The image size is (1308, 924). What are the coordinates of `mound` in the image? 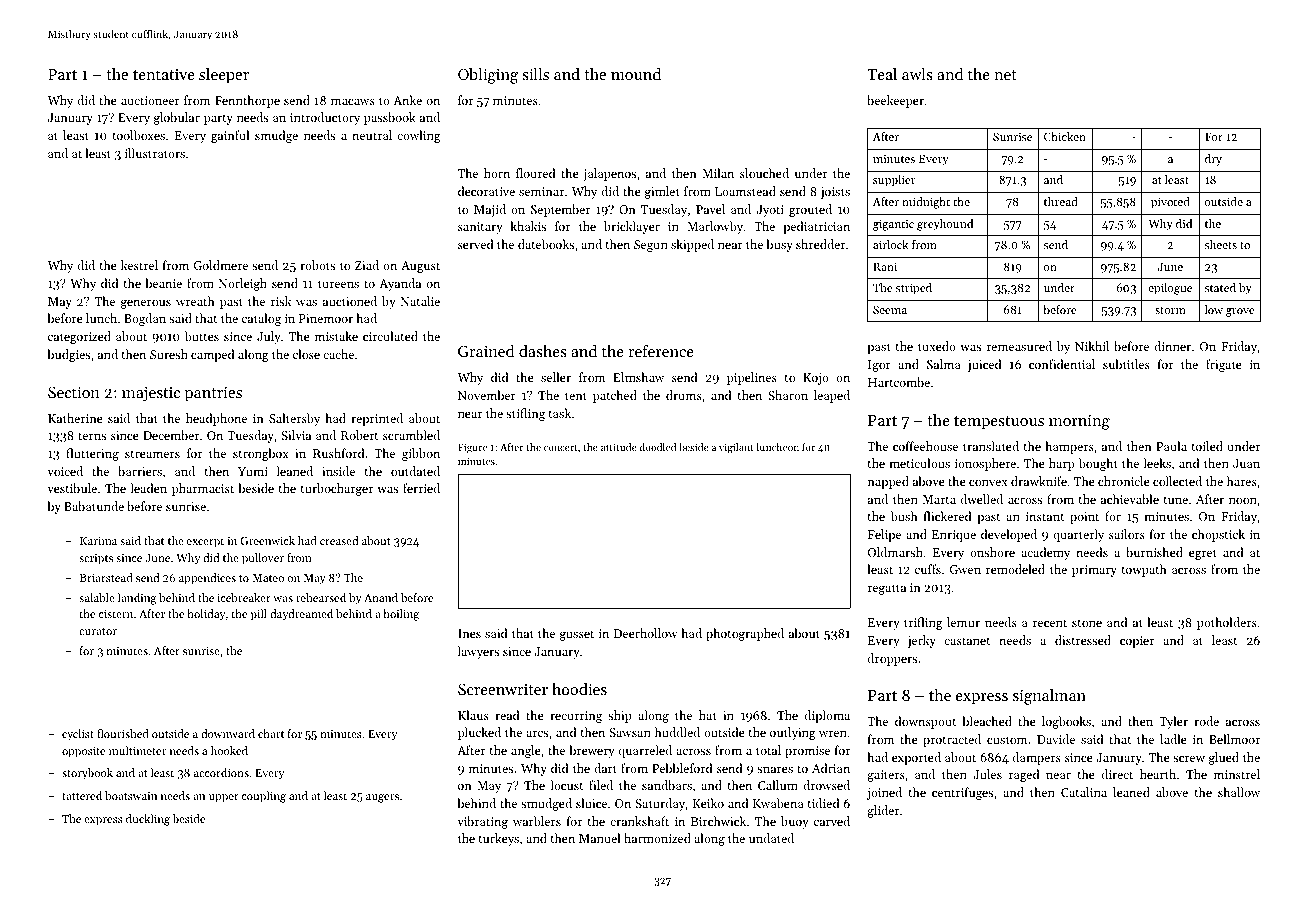 It's located at (636, 74).
